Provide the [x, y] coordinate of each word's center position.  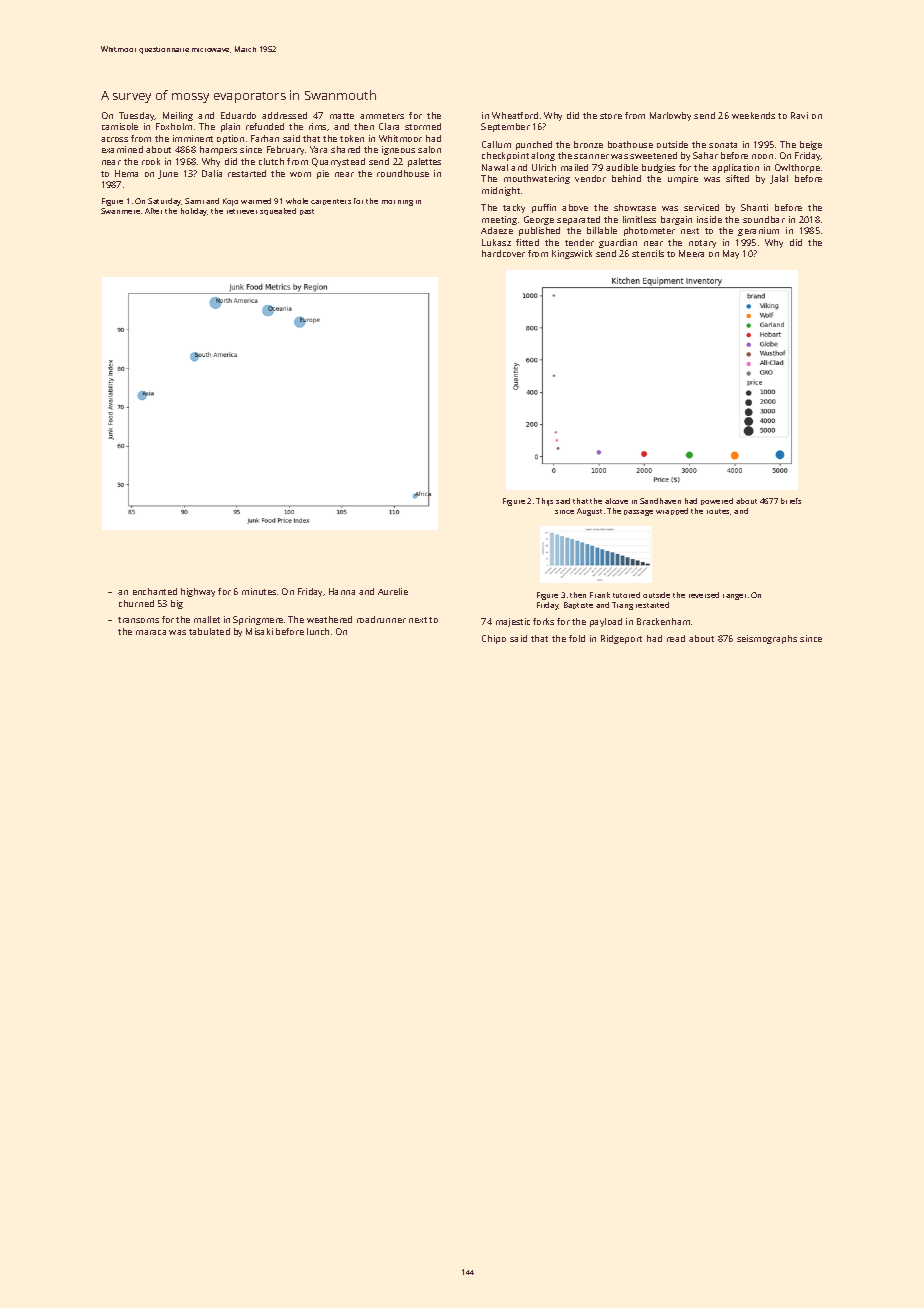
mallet [207, 619]
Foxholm [174, 126]
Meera [691, 253]
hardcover [503, 253]
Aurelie [393, 591]
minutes [259, 591]
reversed [704, 595]
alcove [616, 501]
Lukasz [496, 242]
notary [702, 244]
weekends [753, 115]
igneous [398, 150]
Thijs [544, 502]
